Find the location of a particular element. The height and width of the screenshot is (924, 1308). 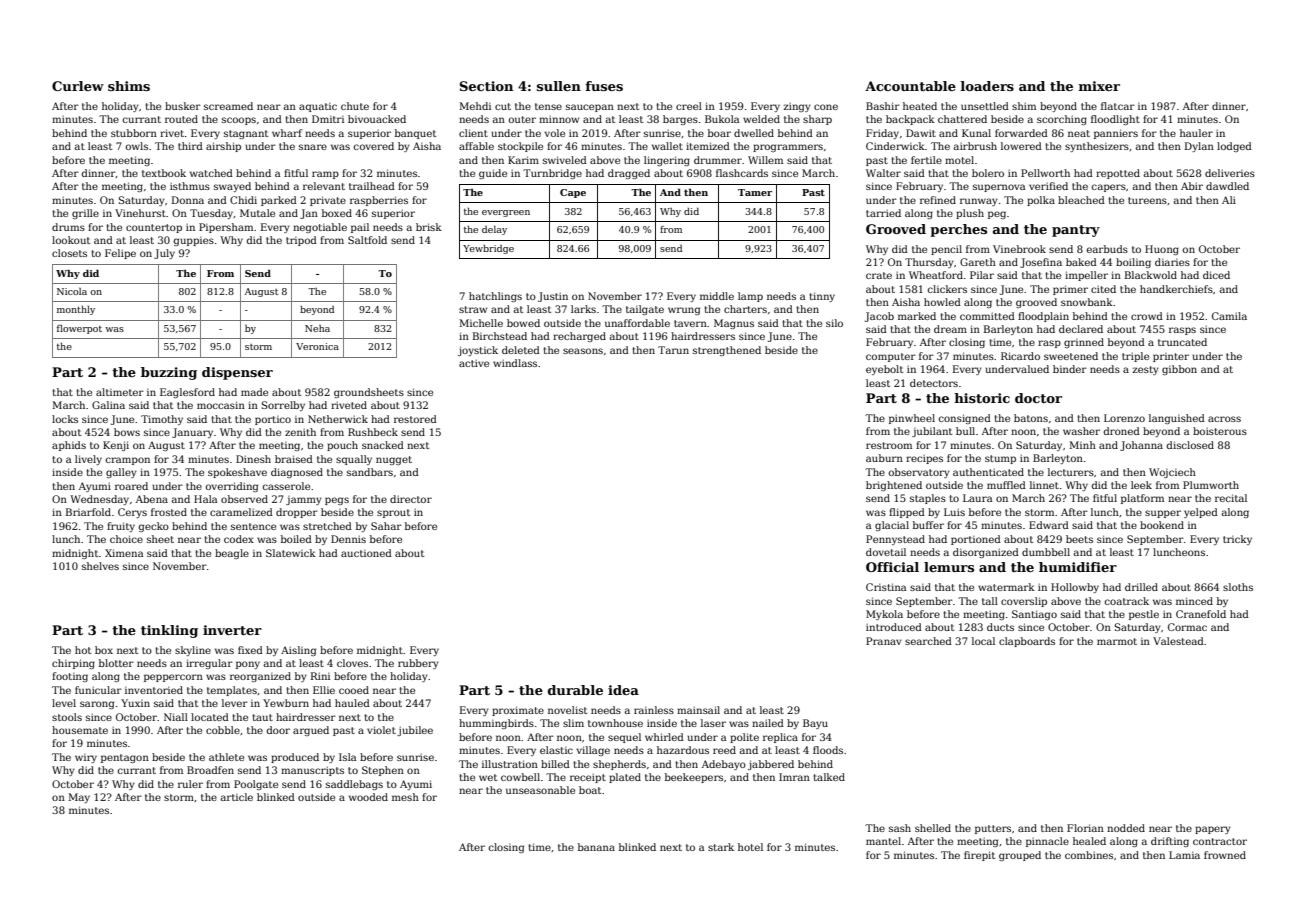

Curlew is located at coordinates (78, 86).
